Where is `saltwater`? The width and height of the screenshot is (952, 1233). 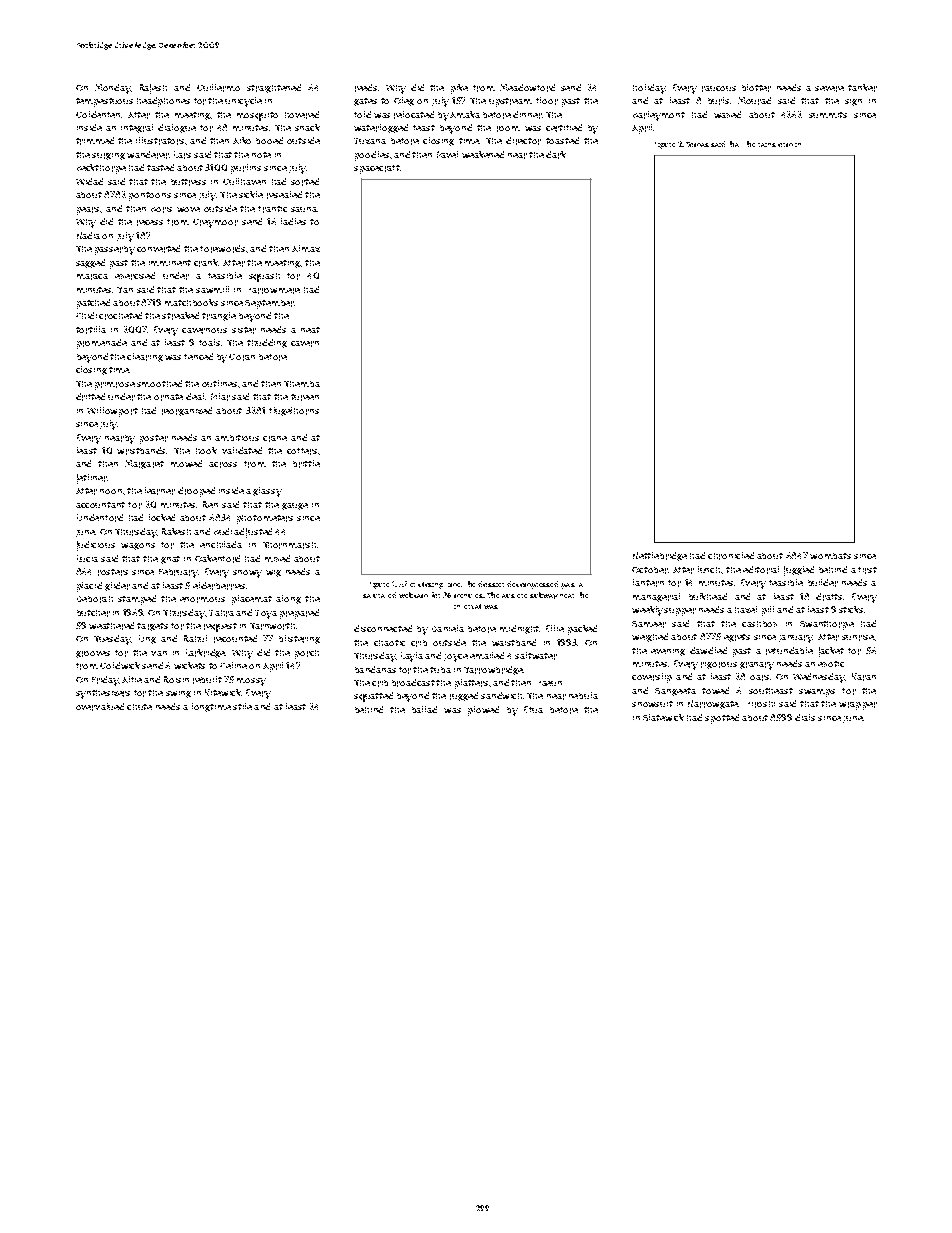 saltwater is located at coordinates (536, 656).
